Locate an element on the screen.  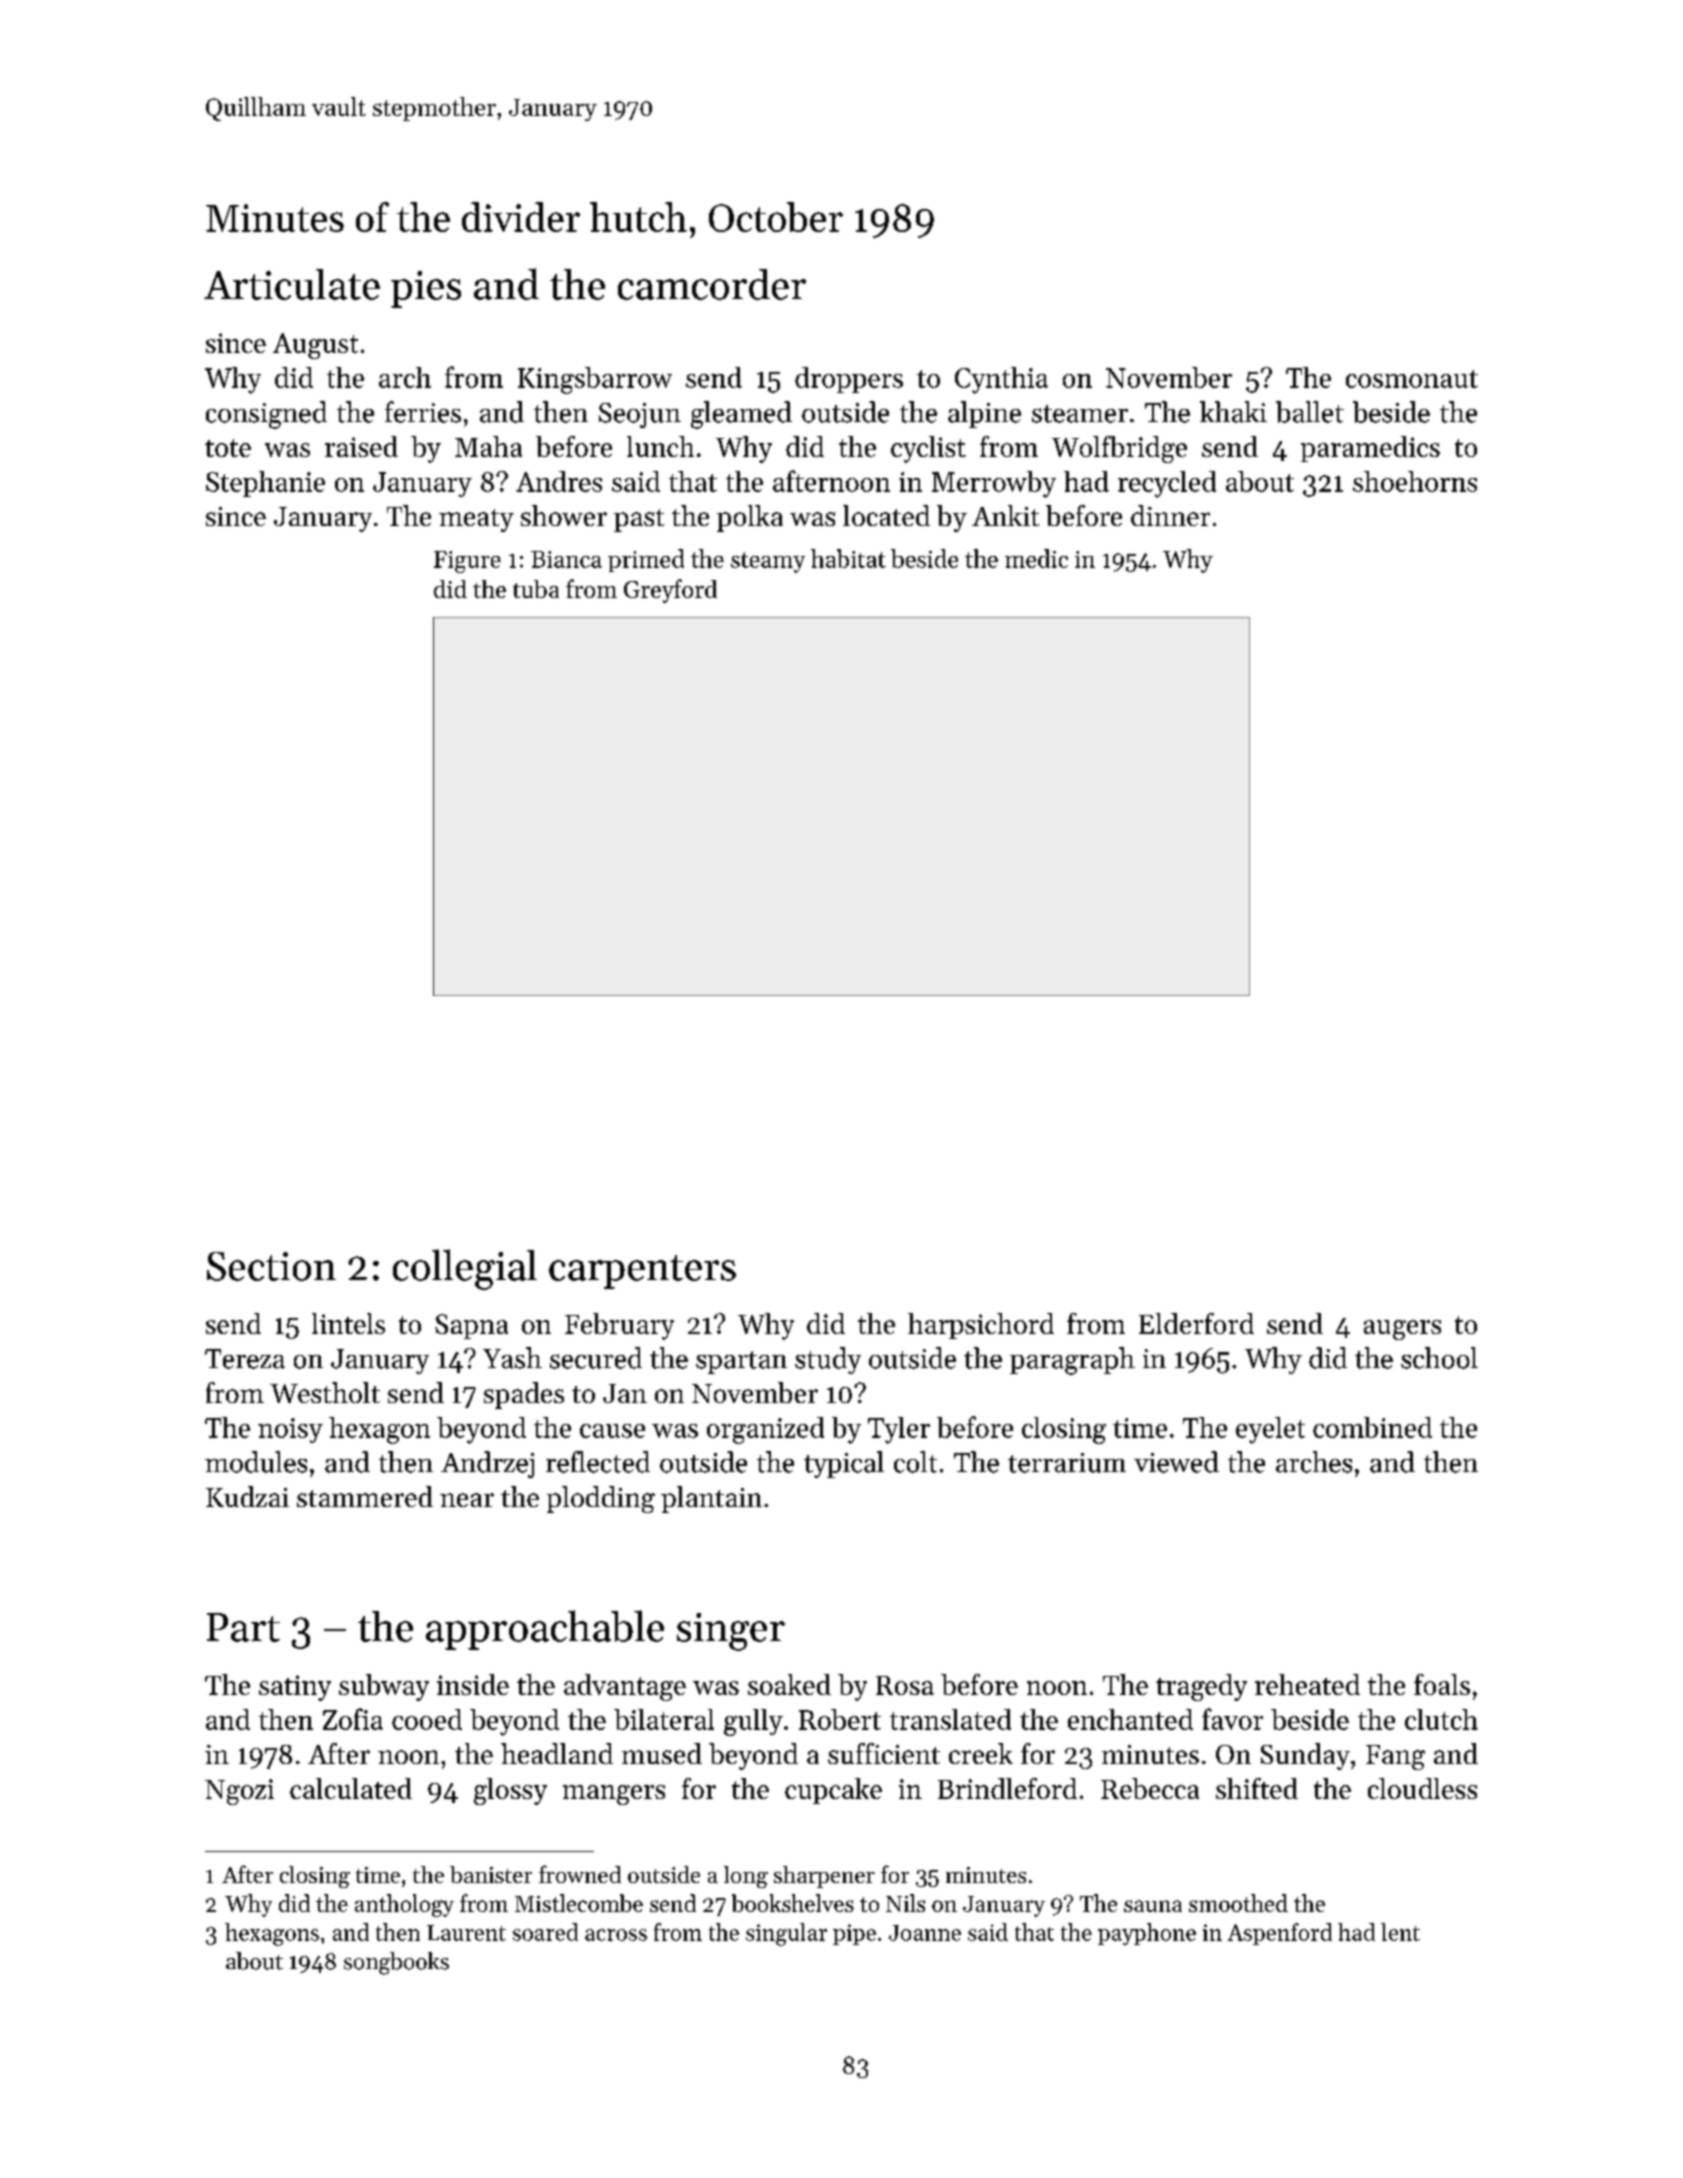
school is located at coordinates (1439, 1358).
